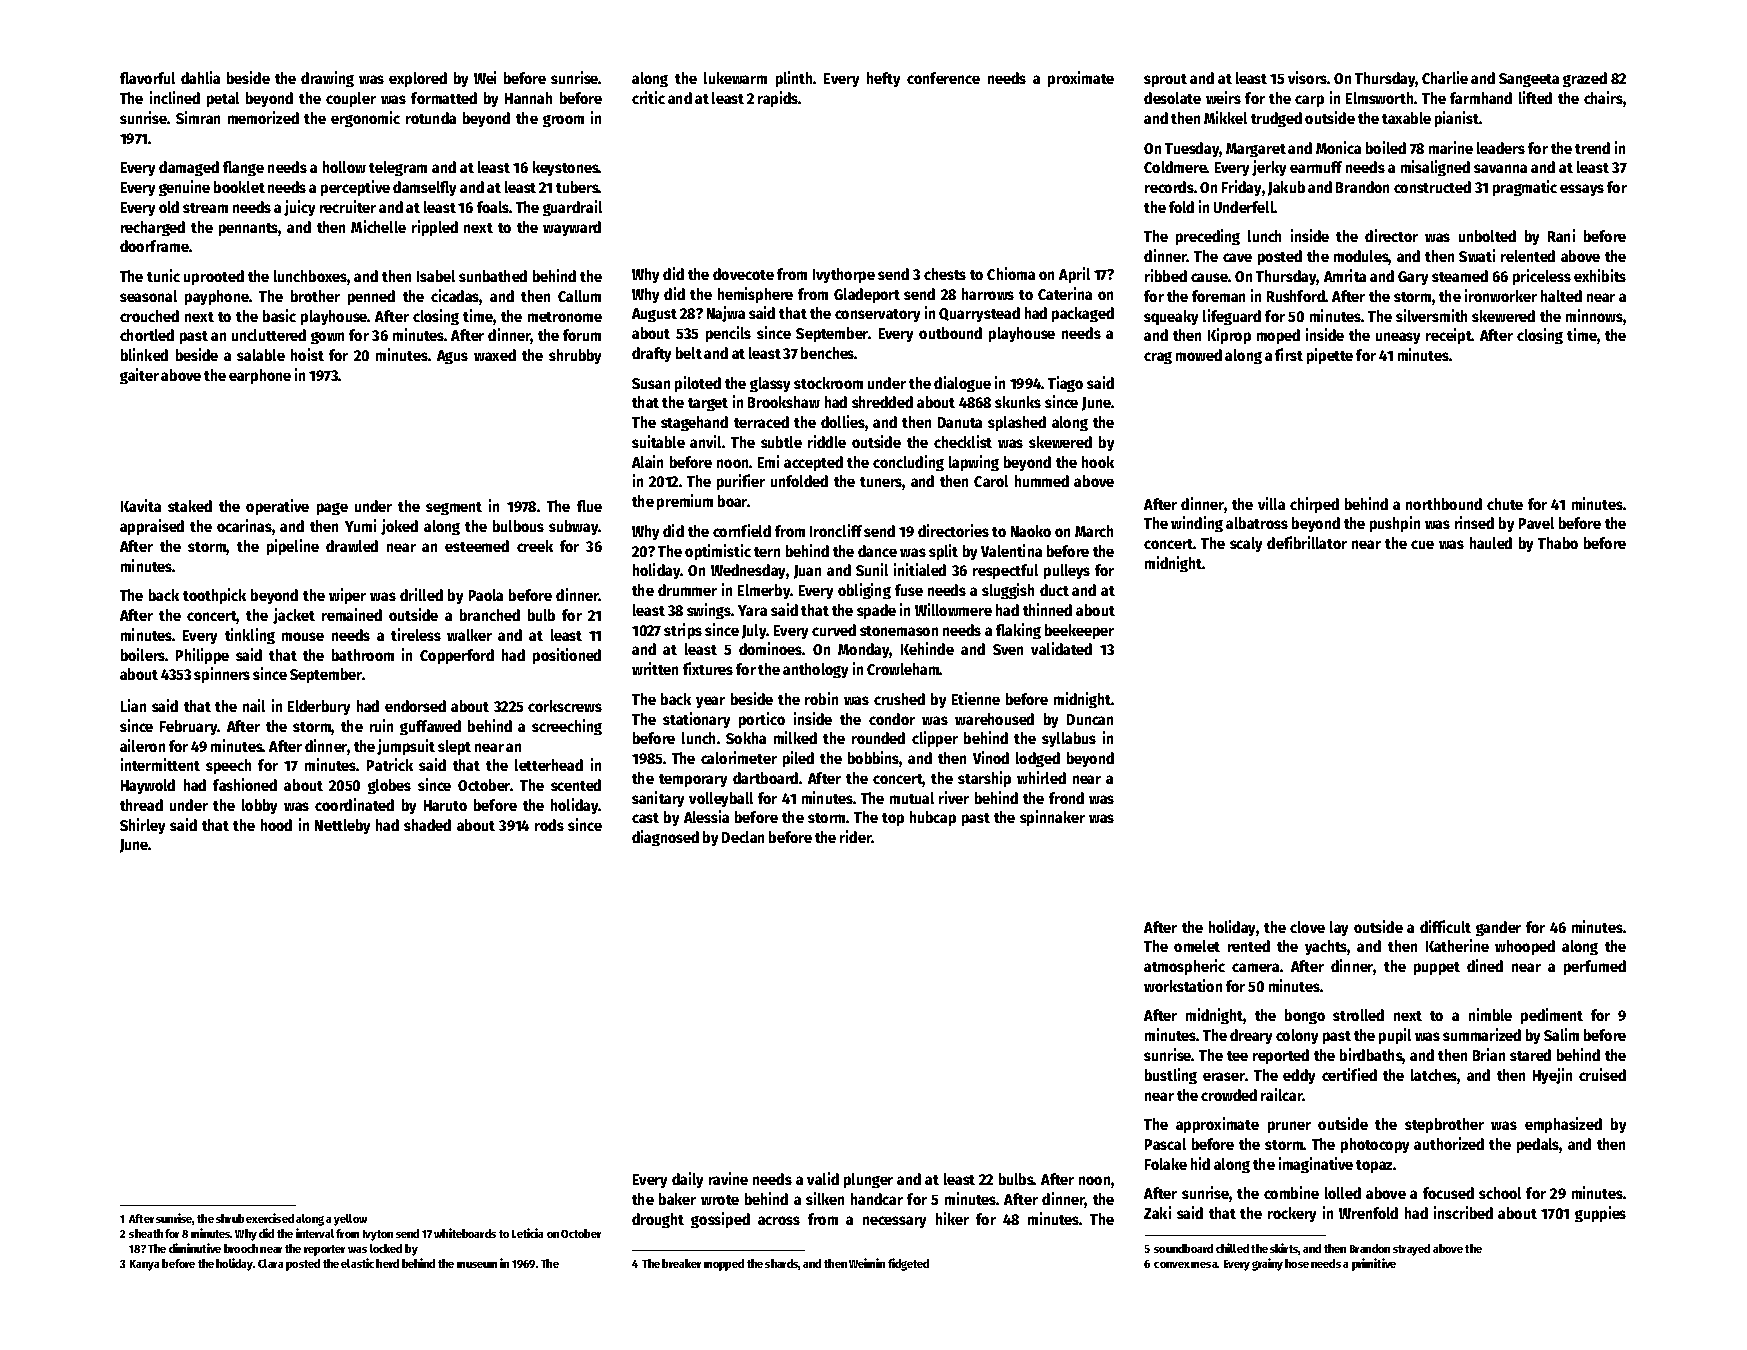  Describe the element at coordinates (1308, 77) in the screenshot. I see `visors` at that location.
